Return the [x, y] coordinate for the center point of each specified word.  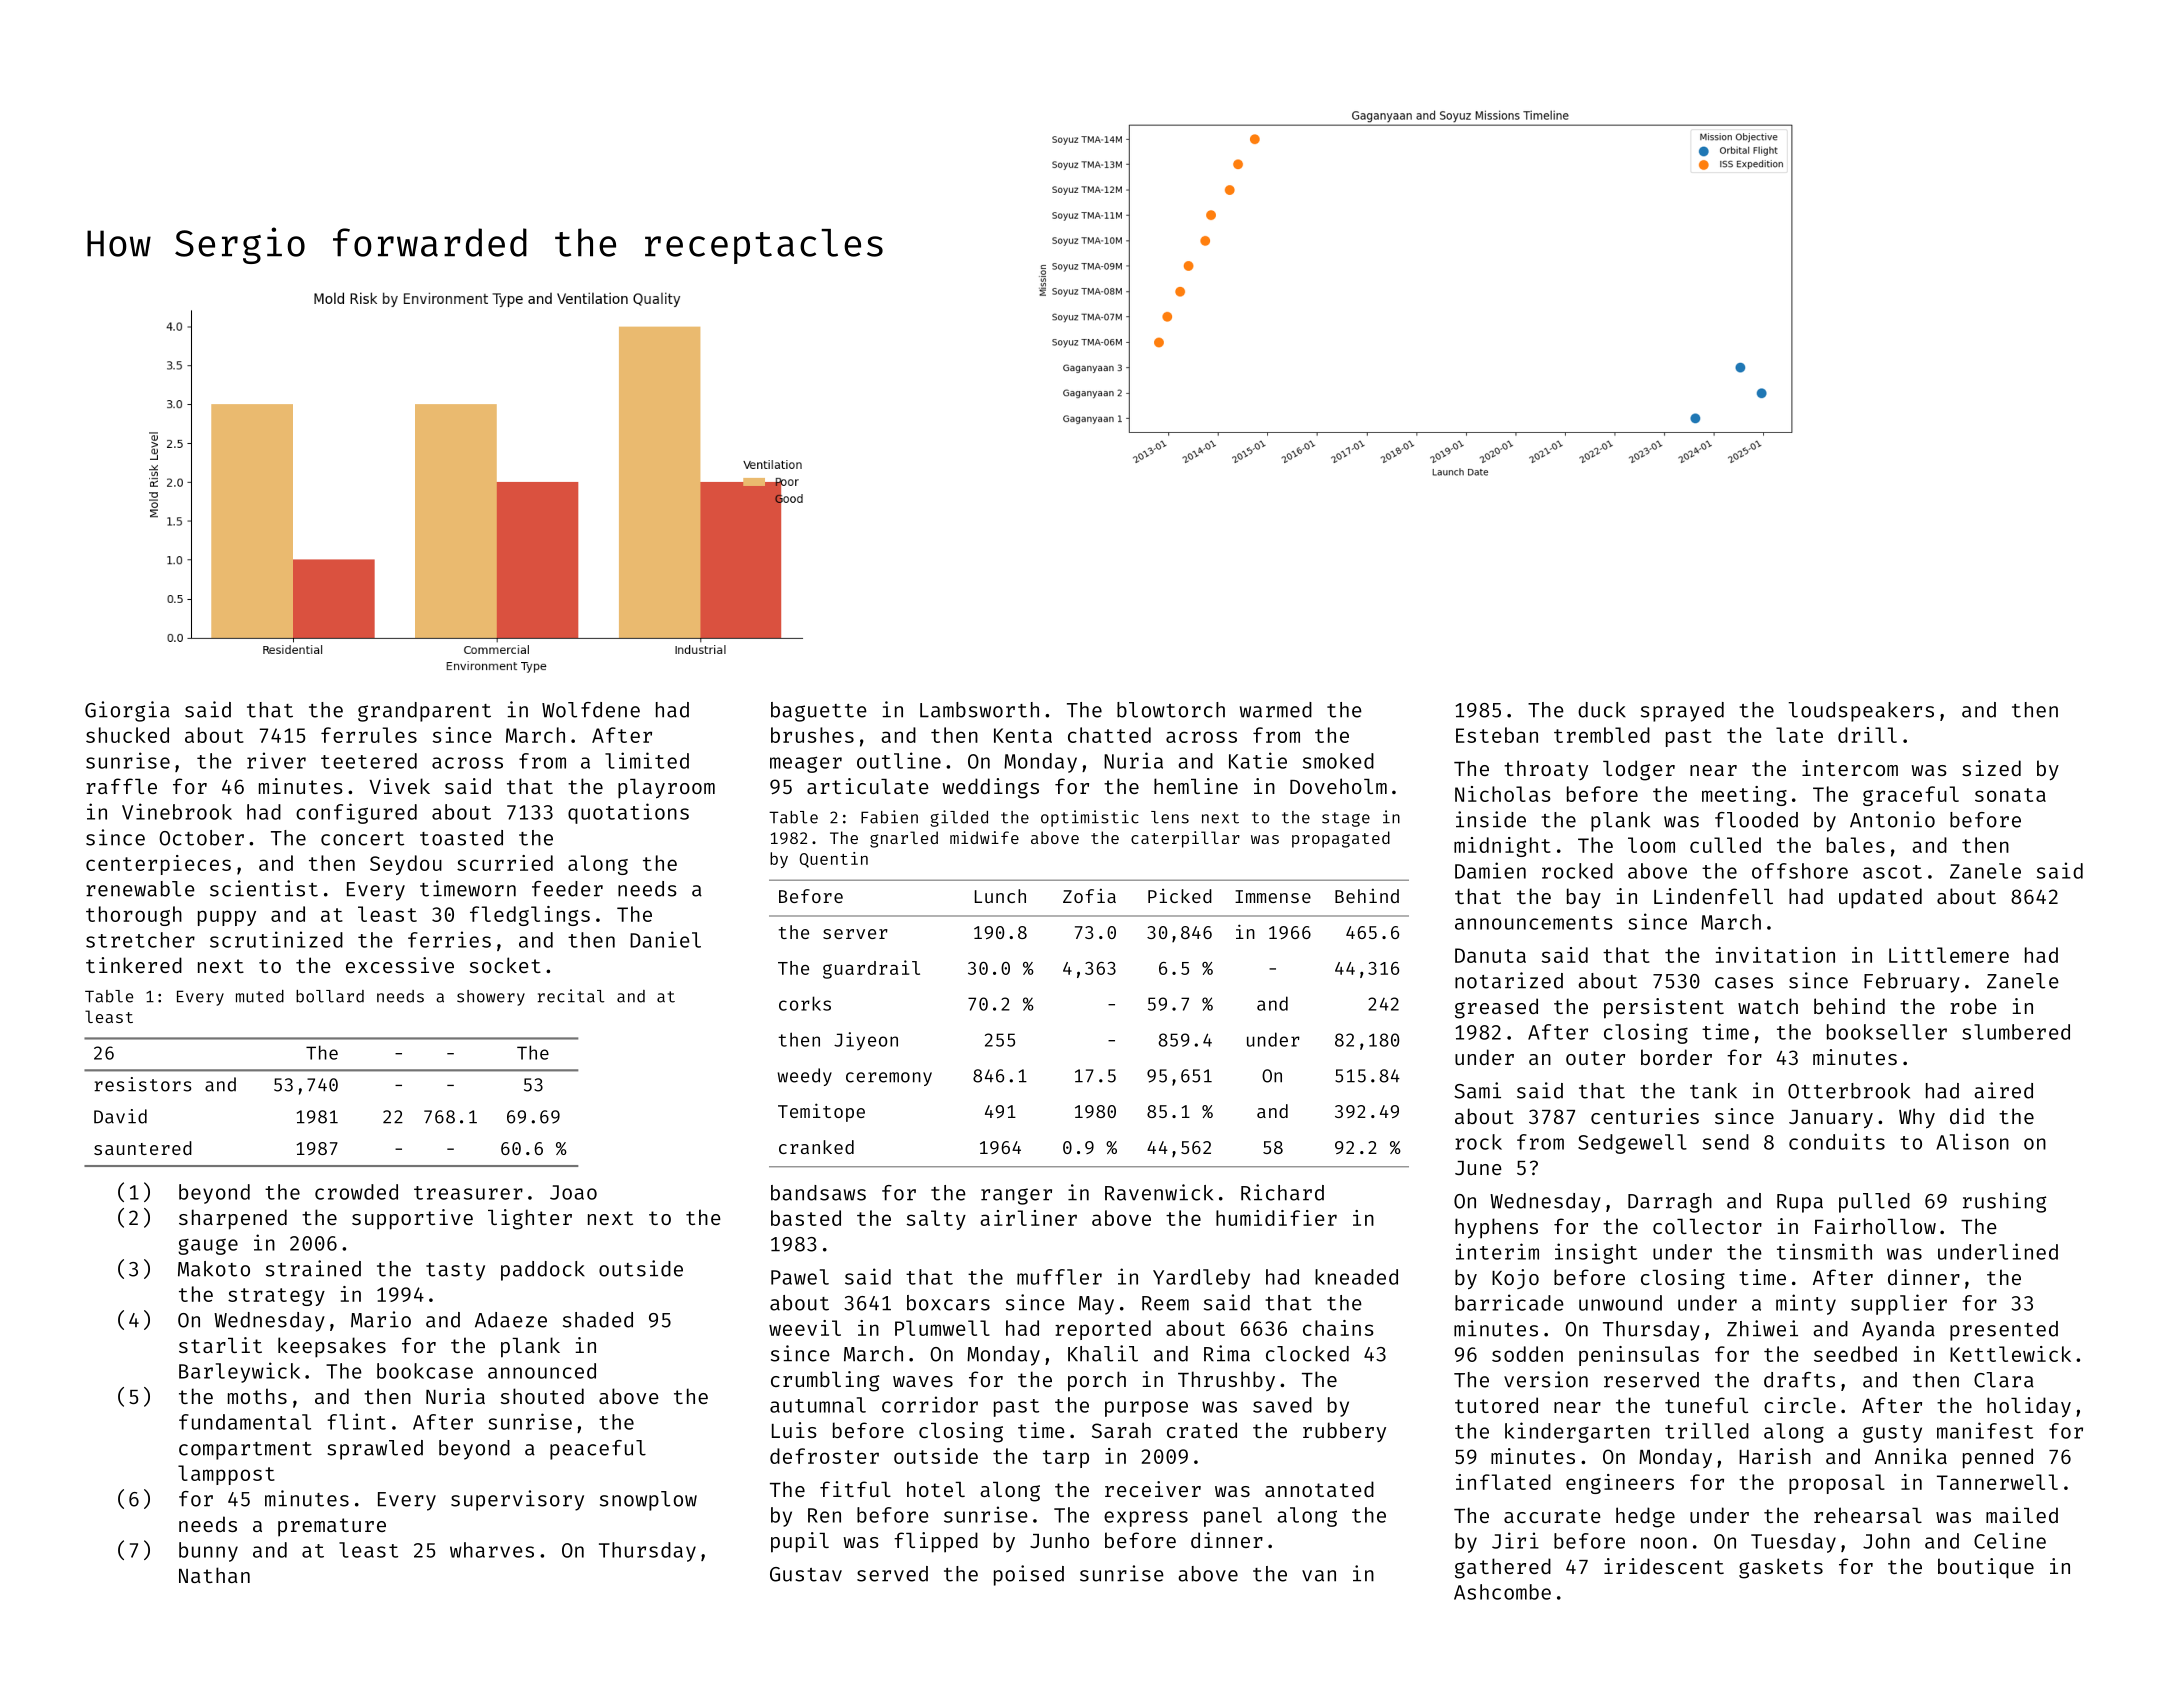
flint [356, 1421]
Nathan [214, 1575]
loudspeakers [1861, 712]
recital [571, 996]
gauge [208, 1246]
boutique [1986, 1568]
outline [899, 760]
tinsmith [1824, 1251]
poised [1029, 1575]
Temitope [821, 1112]
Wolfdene [591, 710]
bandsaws [818, 1193]
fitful [855, 1489]
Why [1917, 1118]
